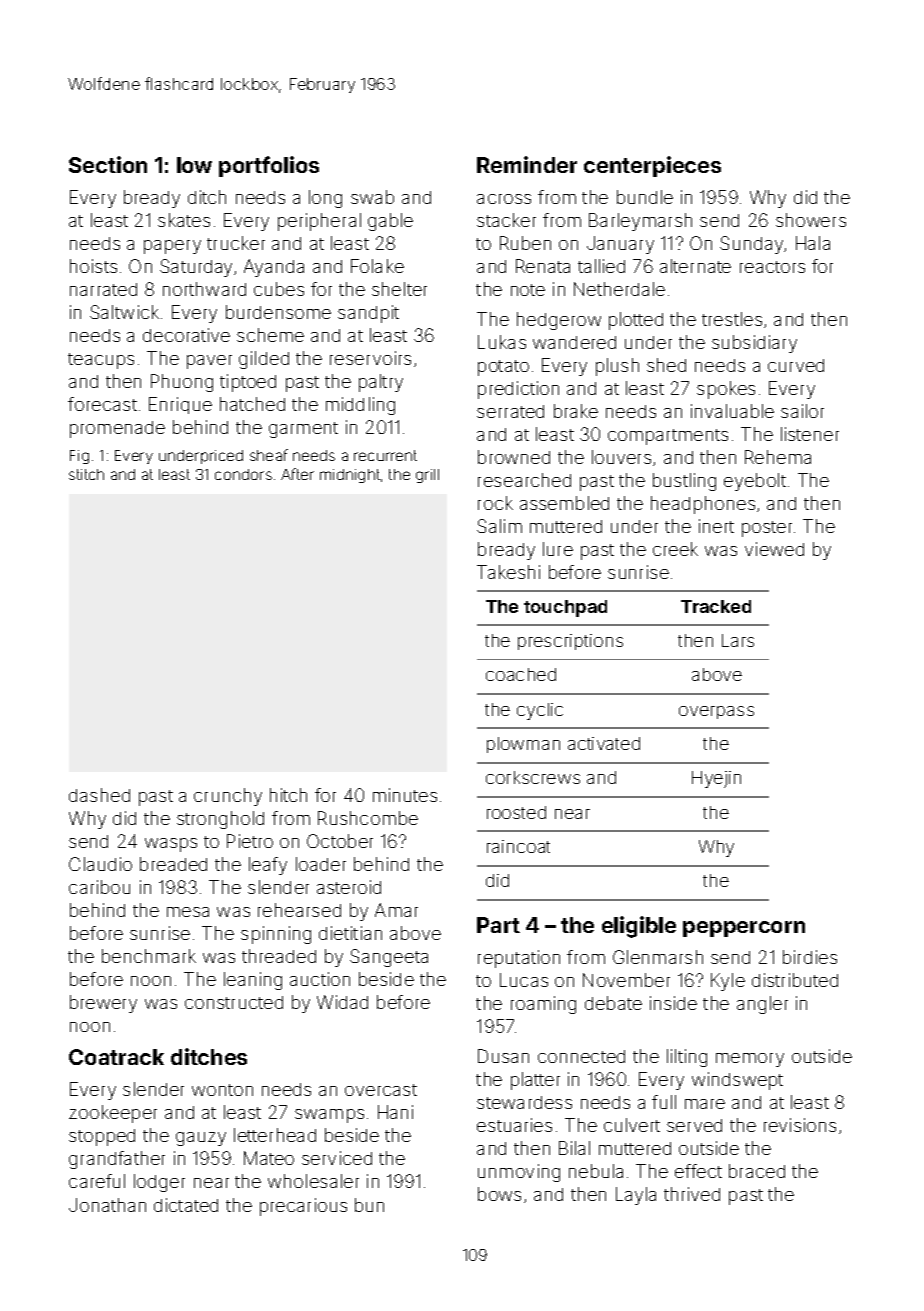 The image size is (924, 1311). I want to click on grill, so click(427, 476).
